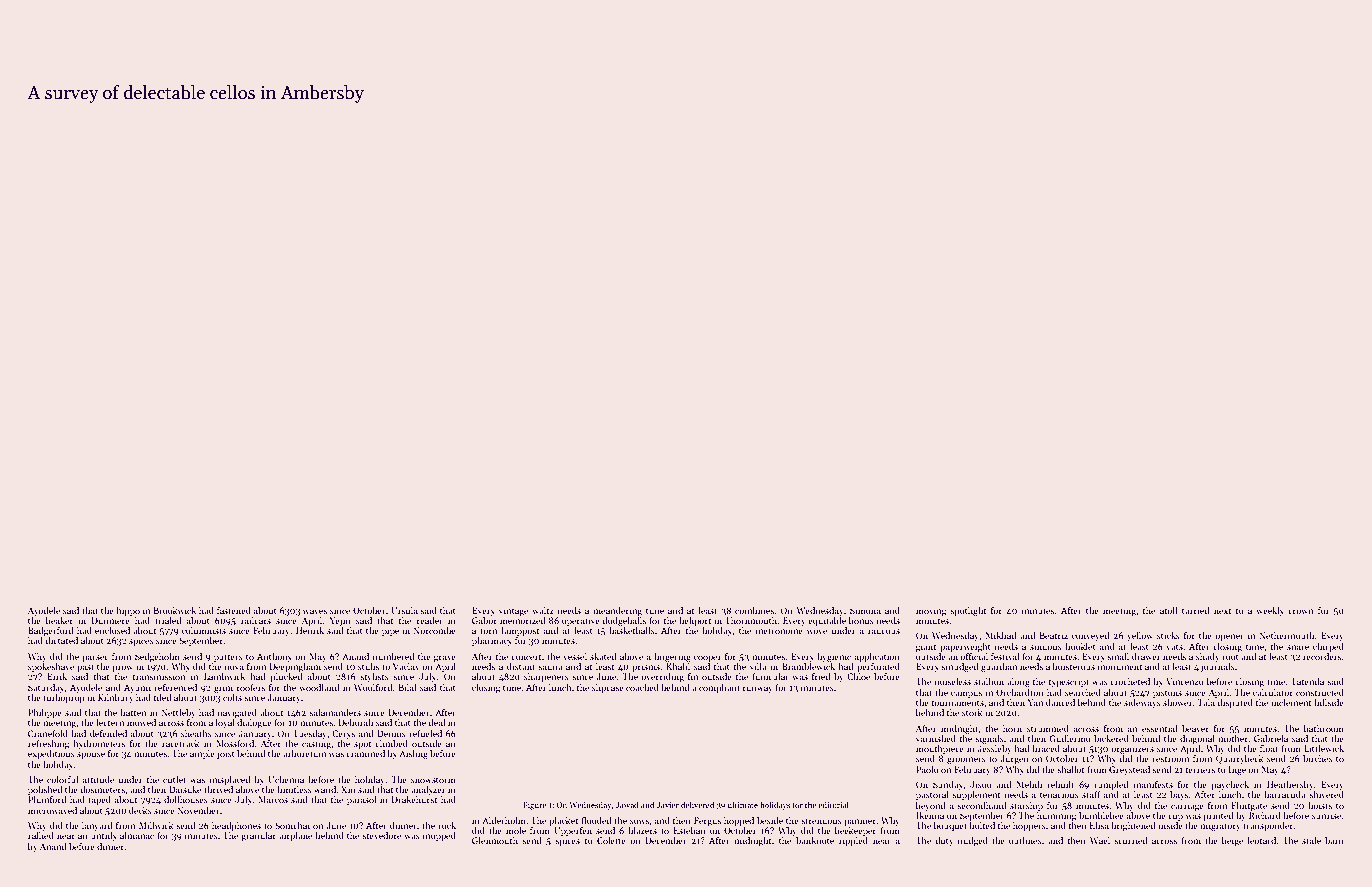 The width and height of the screenshot is (1372, 887). Describe the element at coordinates (543, 610) in the screenshot. I see `waltz` at that location.
